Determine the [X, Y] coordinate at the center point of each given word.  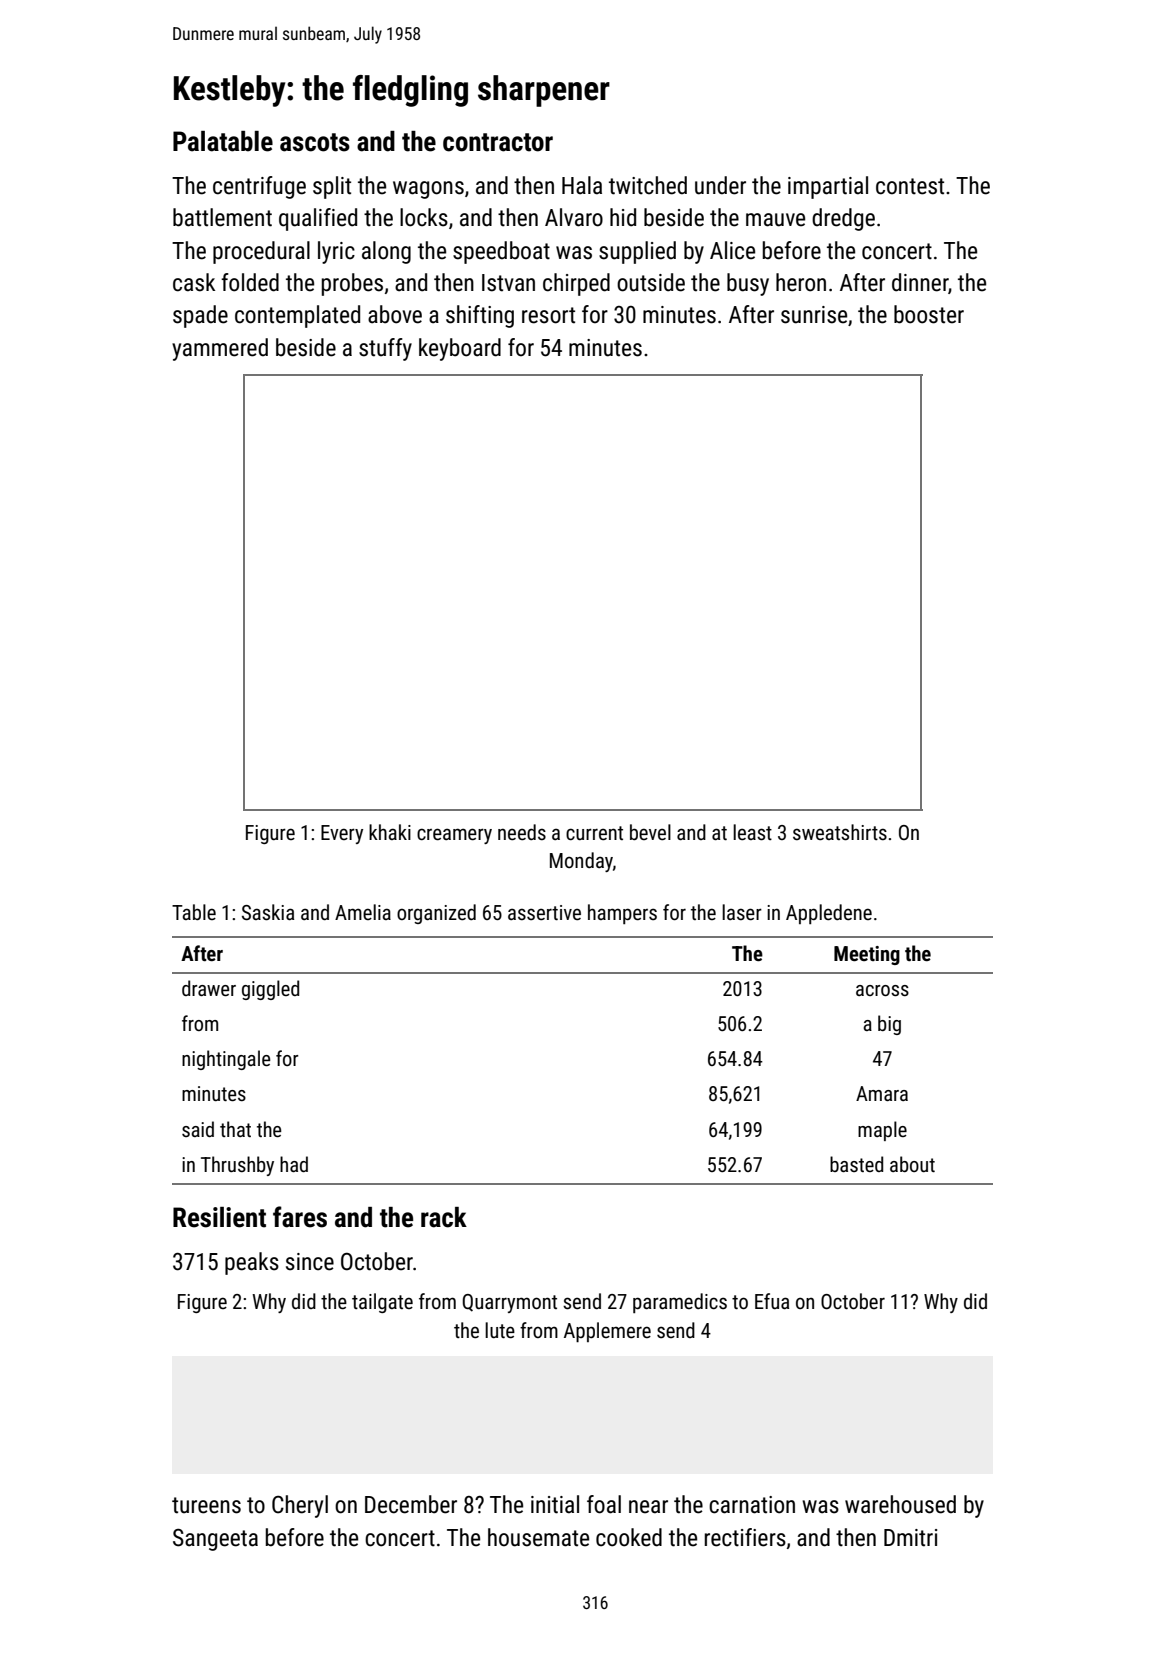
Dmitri [910, 1538]
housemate [538, 1537]
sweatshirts [840, 832]
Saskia [268, 912]
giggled [270, 990]
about [912, 1164]
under [720, 185]
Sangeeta [215, 1540]
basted [856, 1164]
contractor [498, 142]
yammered [220, 349]
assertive [544, 913]
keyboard [460, 349]
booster [929, 314]
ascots [315, 142]
